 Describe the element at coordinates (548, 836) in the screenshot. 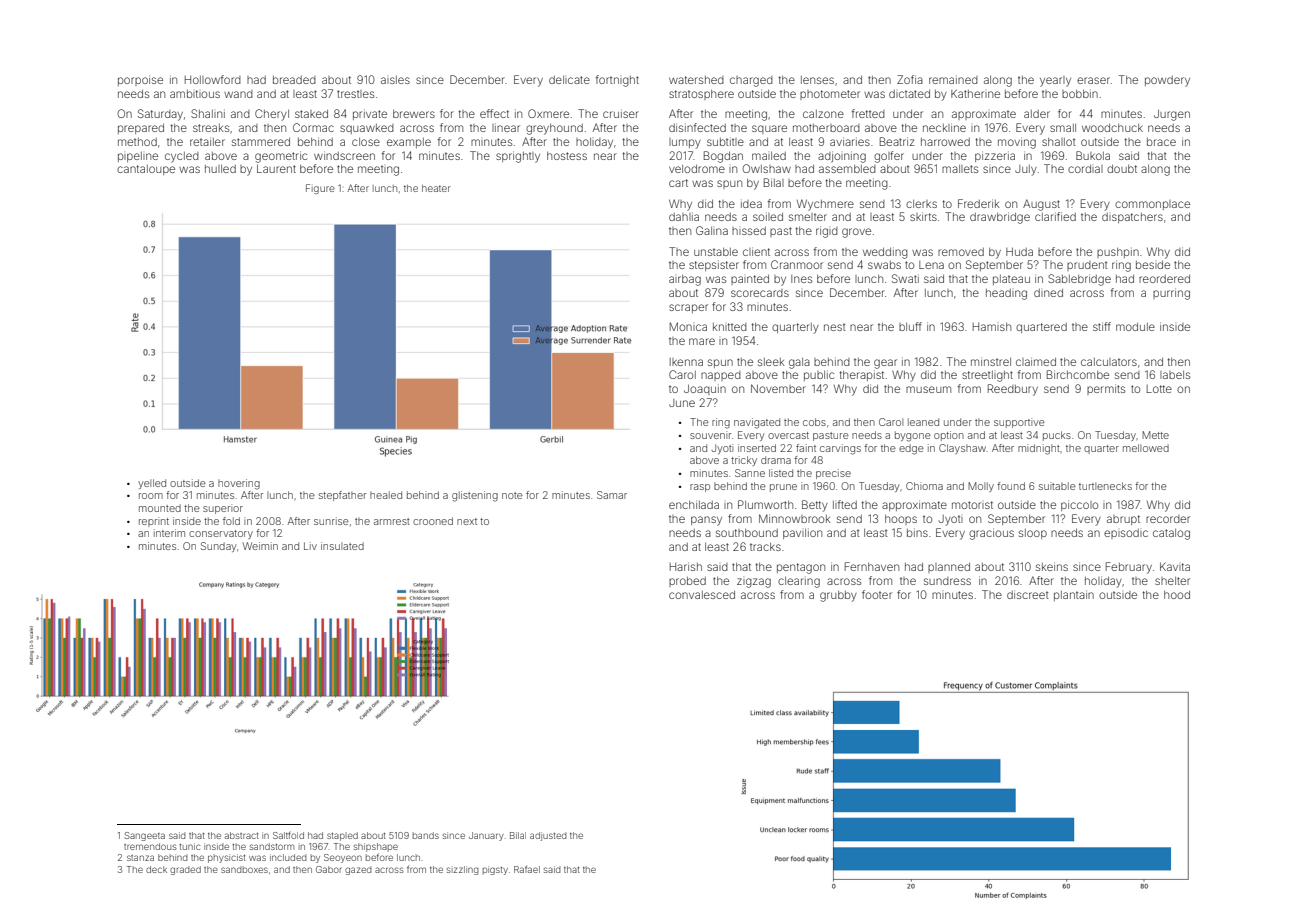

I see `adjusted` at that location.
